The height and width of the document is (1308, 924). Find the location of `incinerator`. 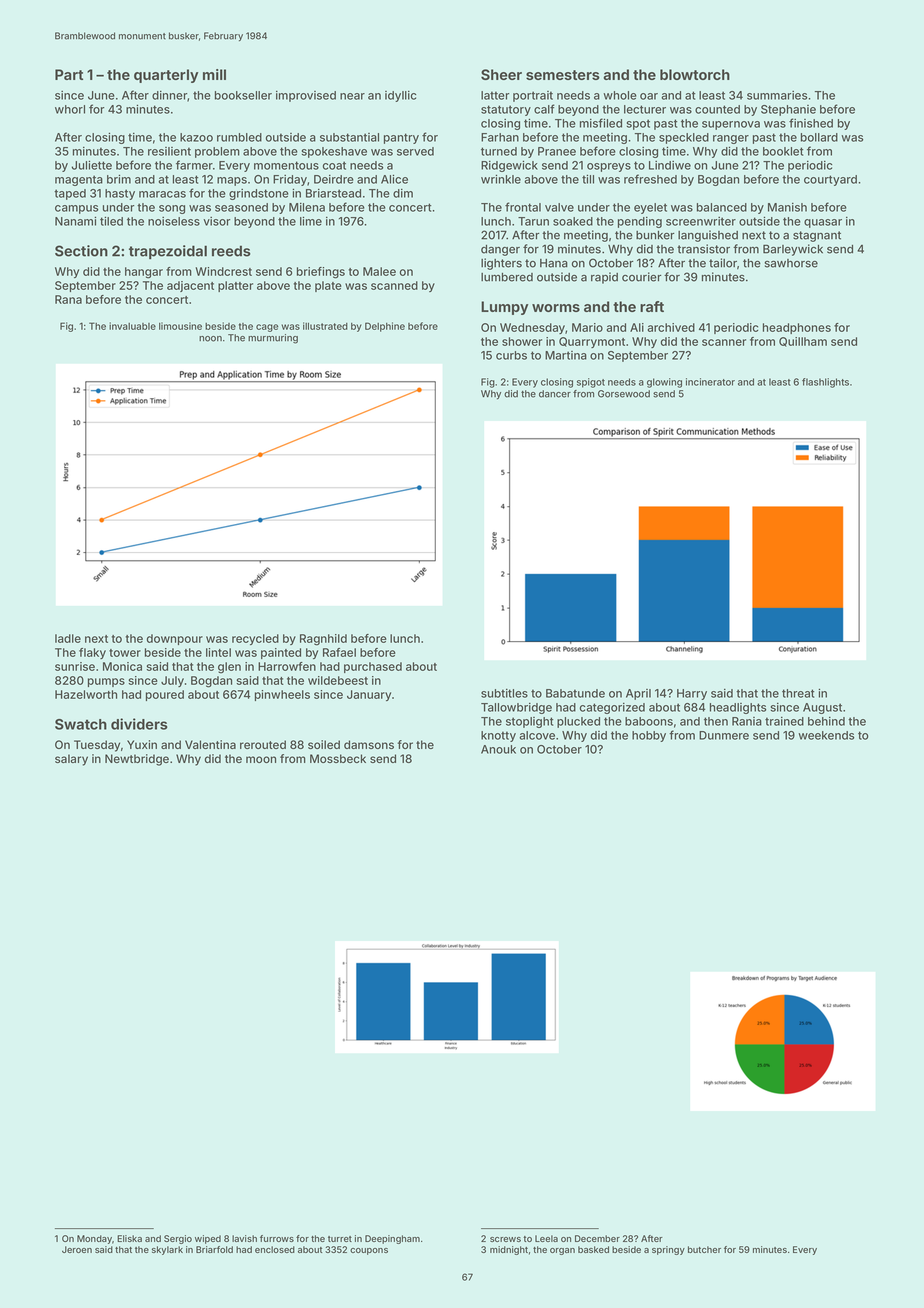

incinerator is located at coordinates (710, 382).
